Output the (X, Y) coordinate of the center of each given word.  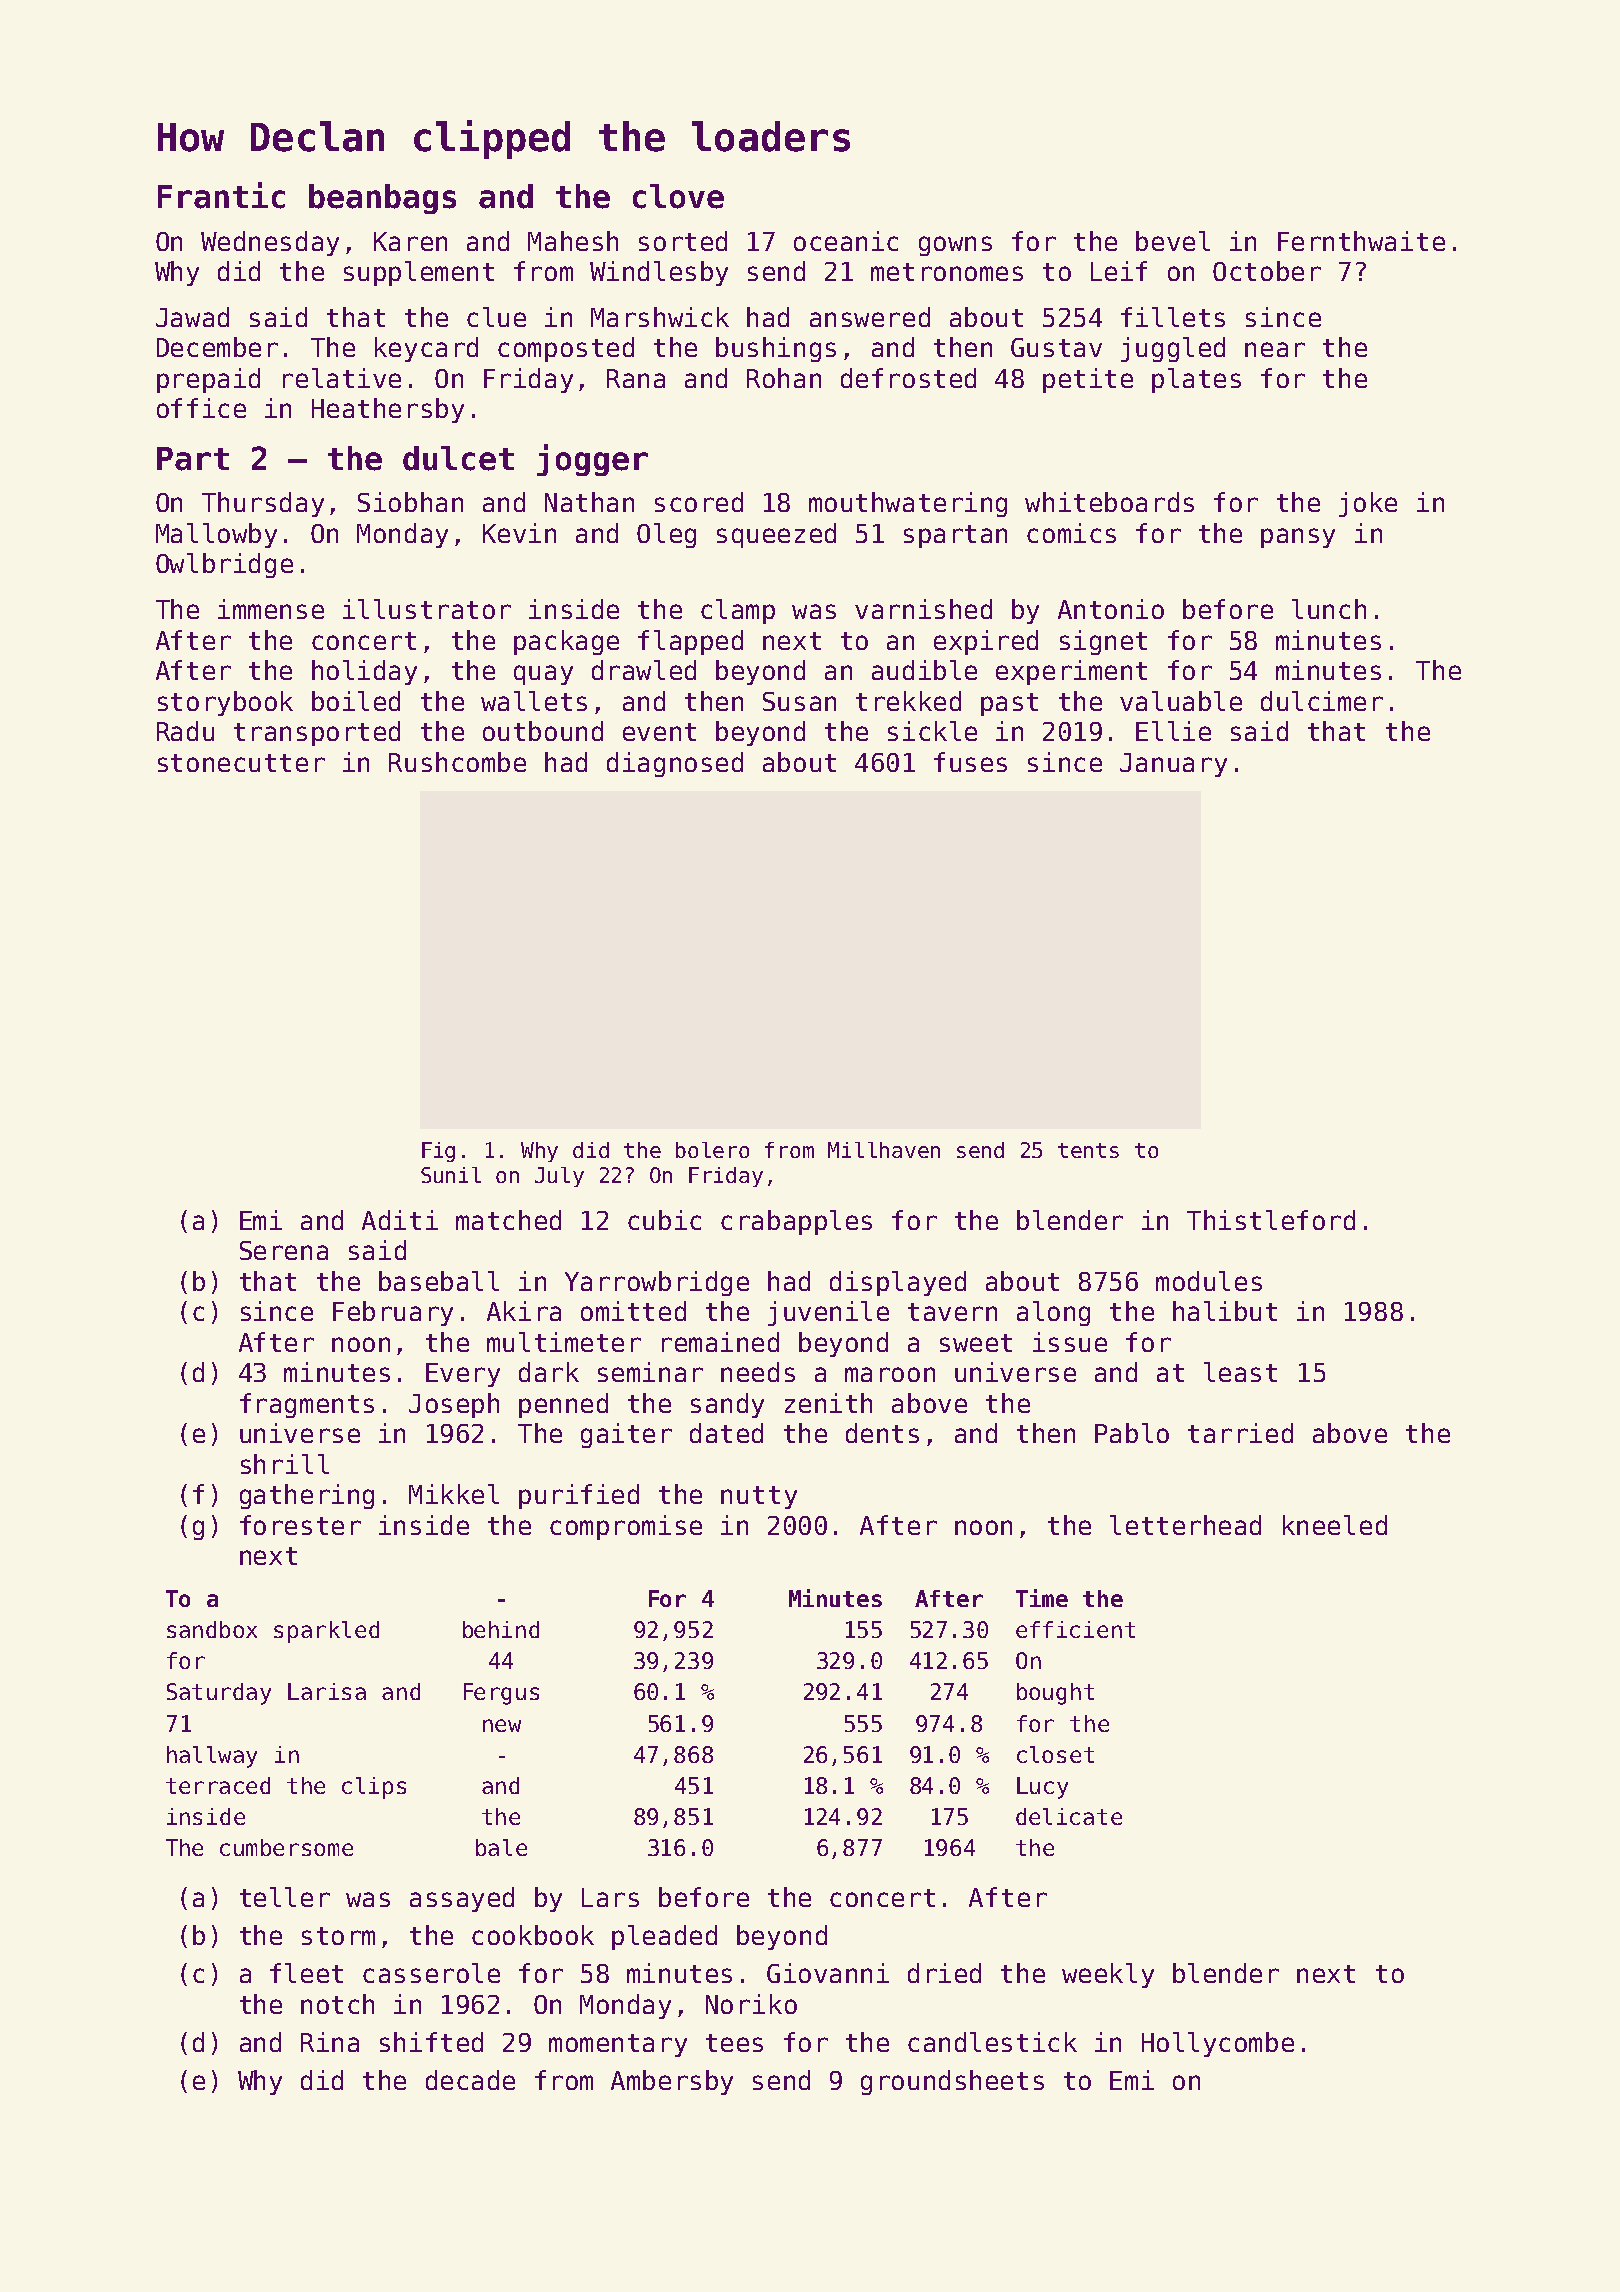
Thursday (263, 504)
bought (1055, 1694)
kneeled (1335, 1525)
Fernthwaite (1361, 241)
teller (285, 1897)
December (217, 347)
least (1240, 1372)
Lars (610, 1897)
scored (699, 502)
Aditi (400, 1220)
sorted (683, 241)
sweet (976, 1343)
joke (1368, 504)
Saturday (219, 1694)
